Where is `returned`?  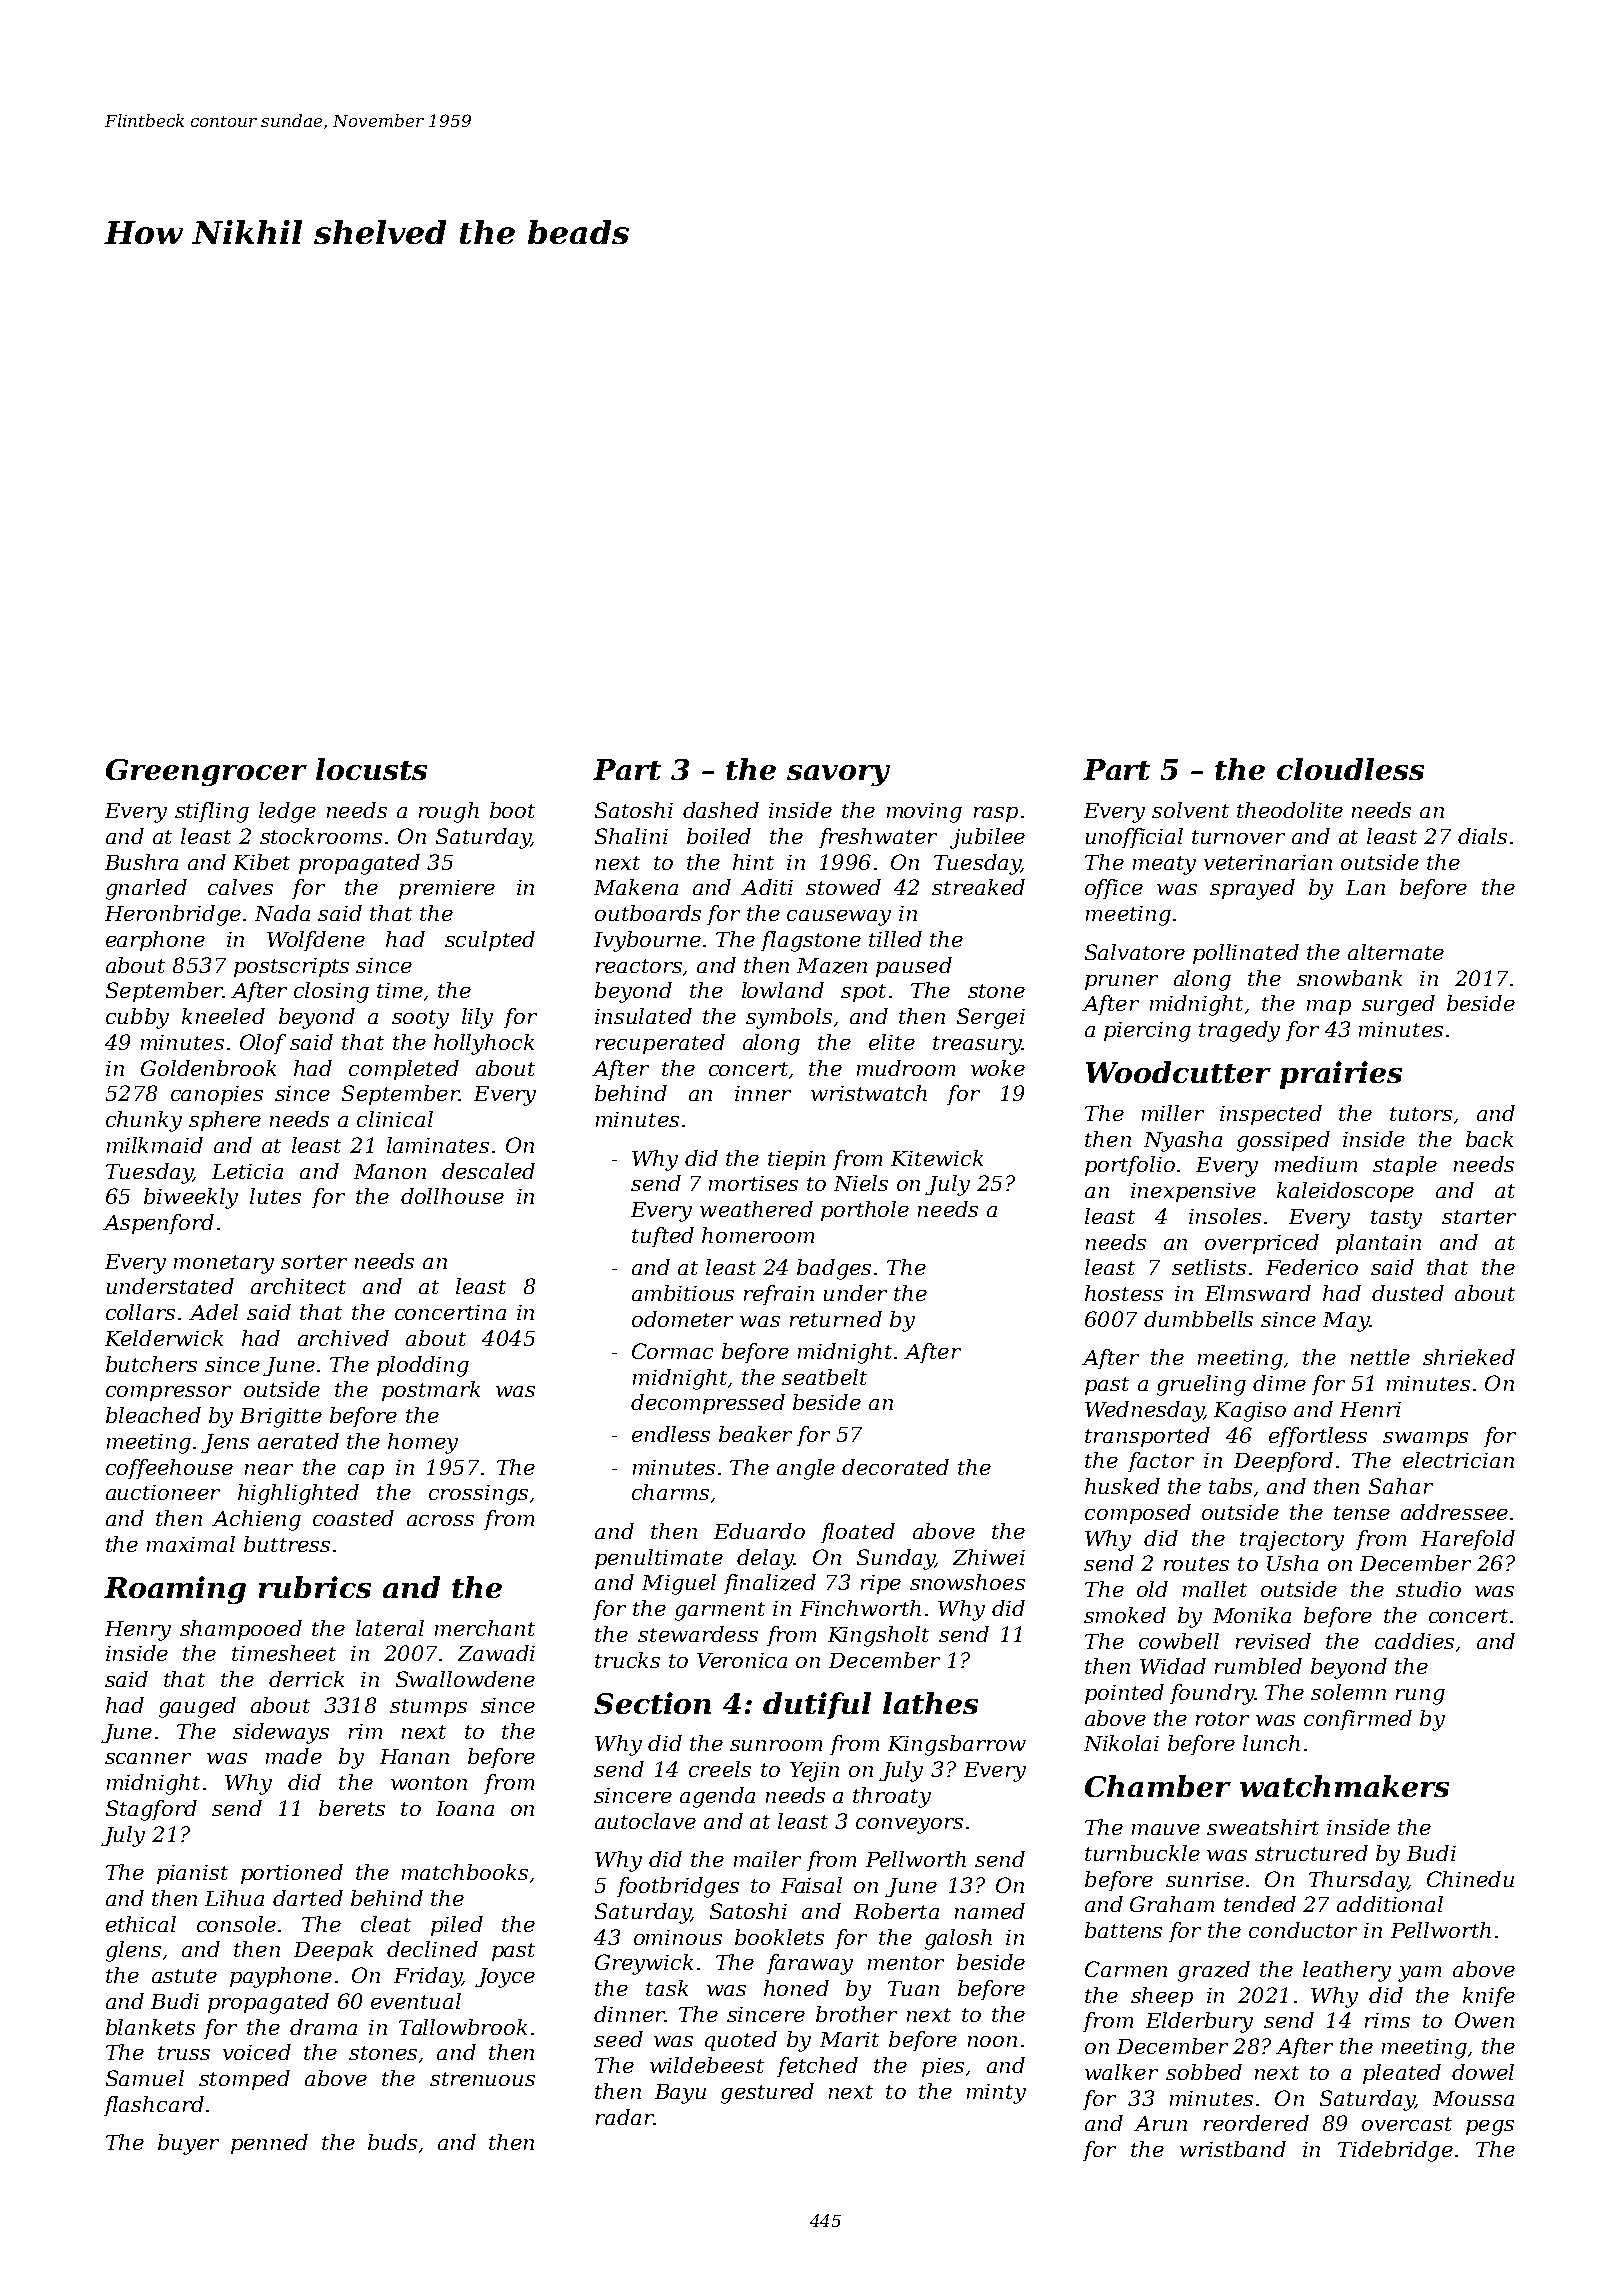
returned is located at coordinates (836, 1319).
